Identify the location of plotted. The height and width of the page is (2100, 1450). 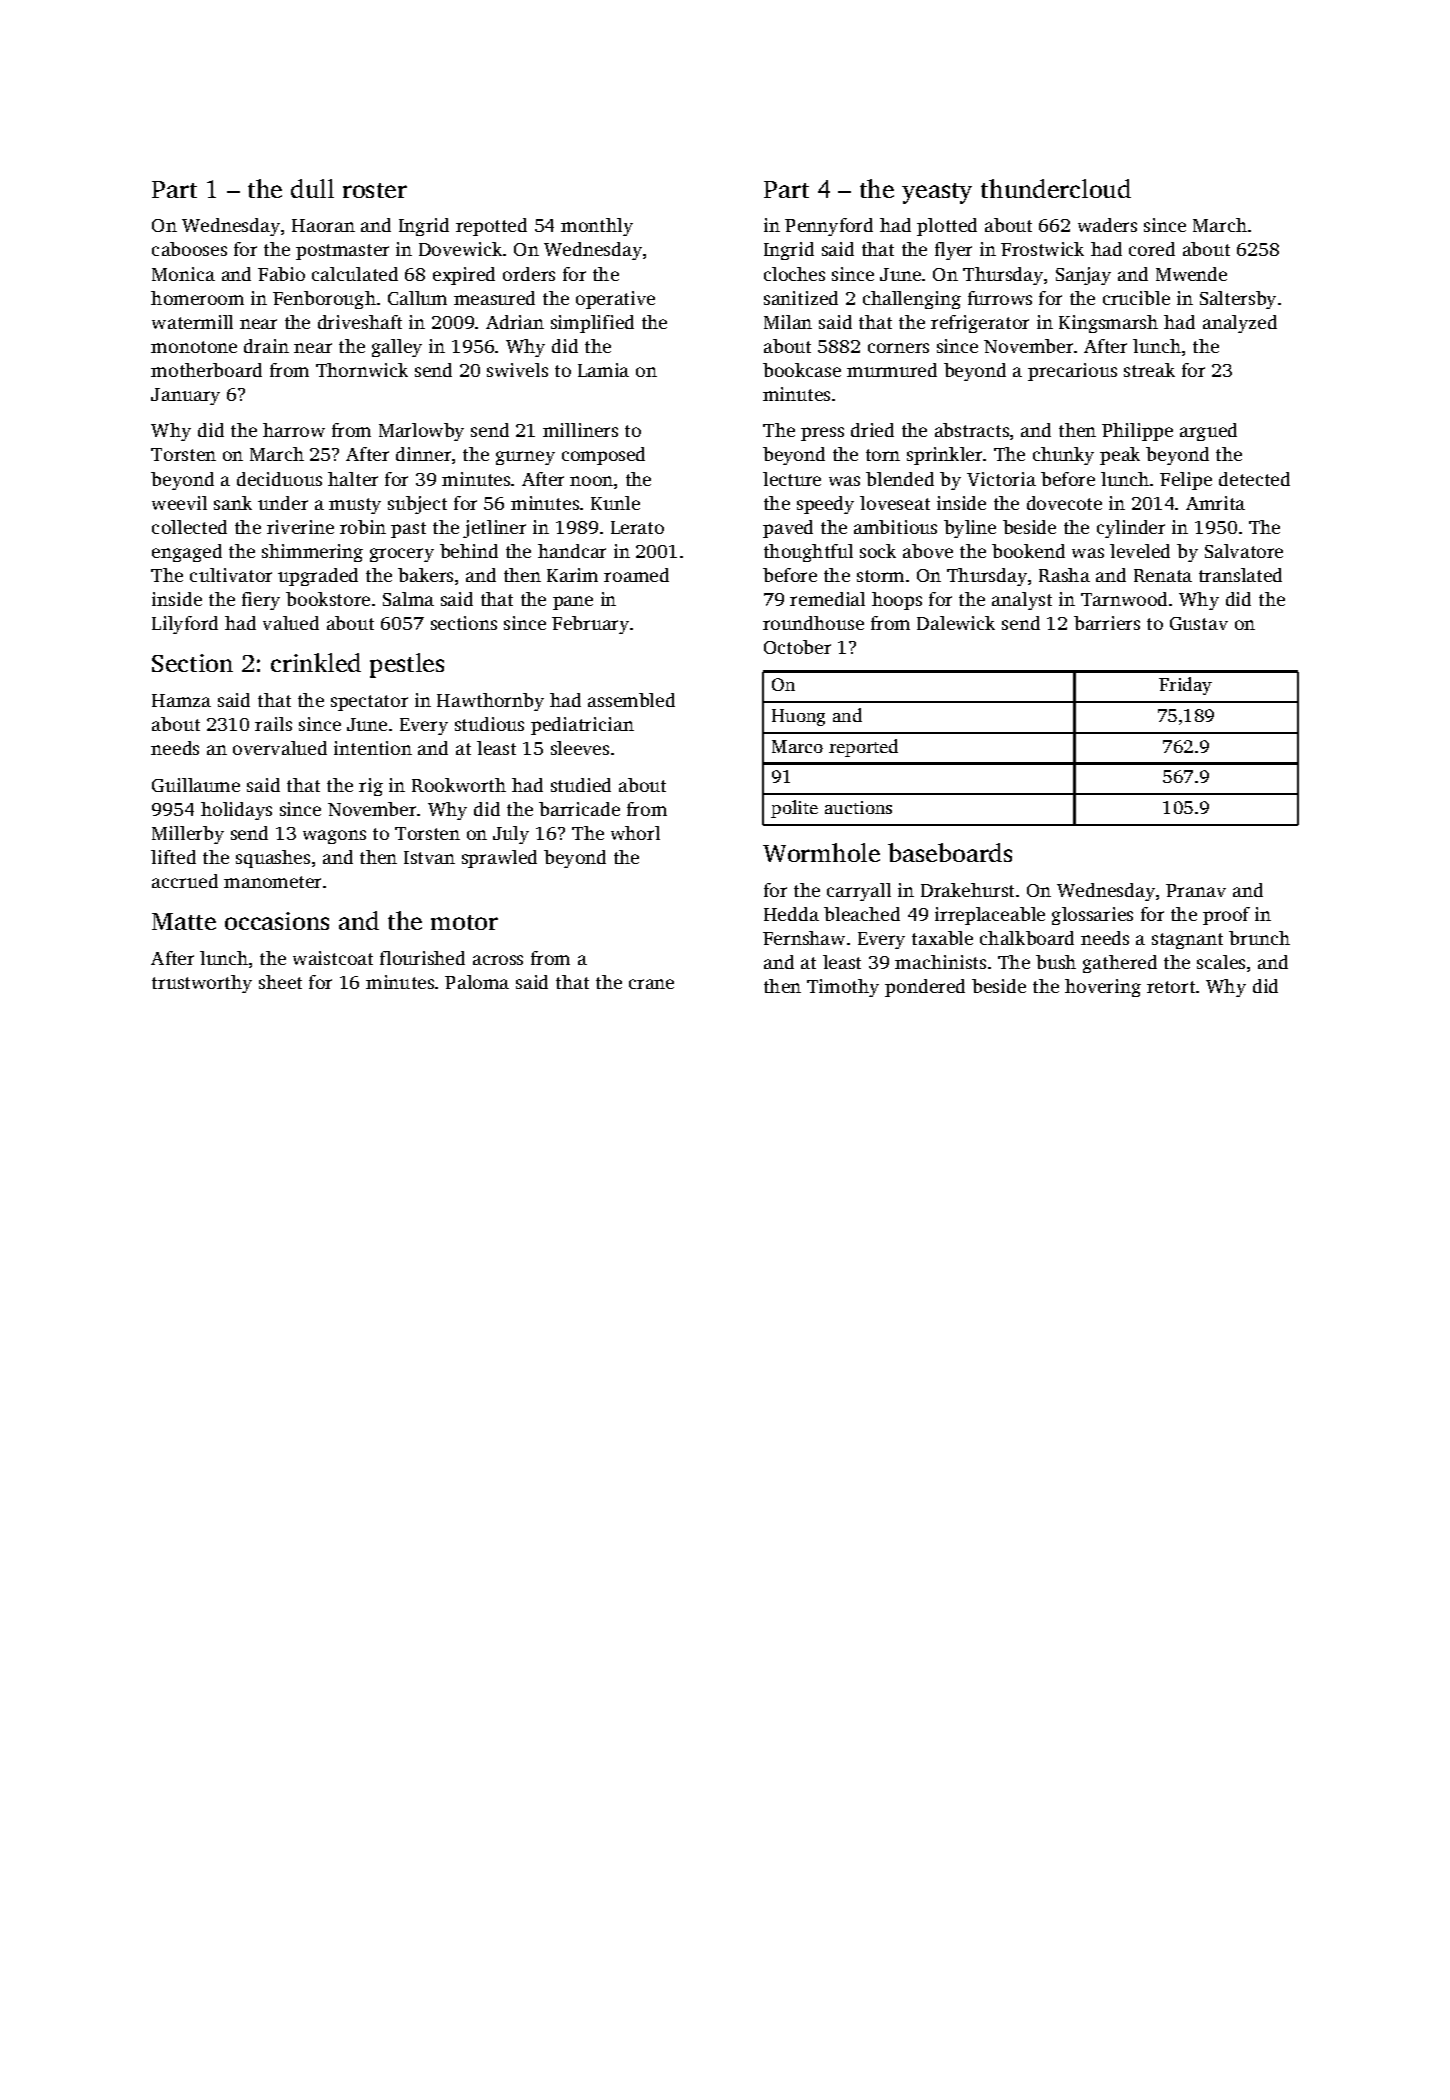
(947, 227).
